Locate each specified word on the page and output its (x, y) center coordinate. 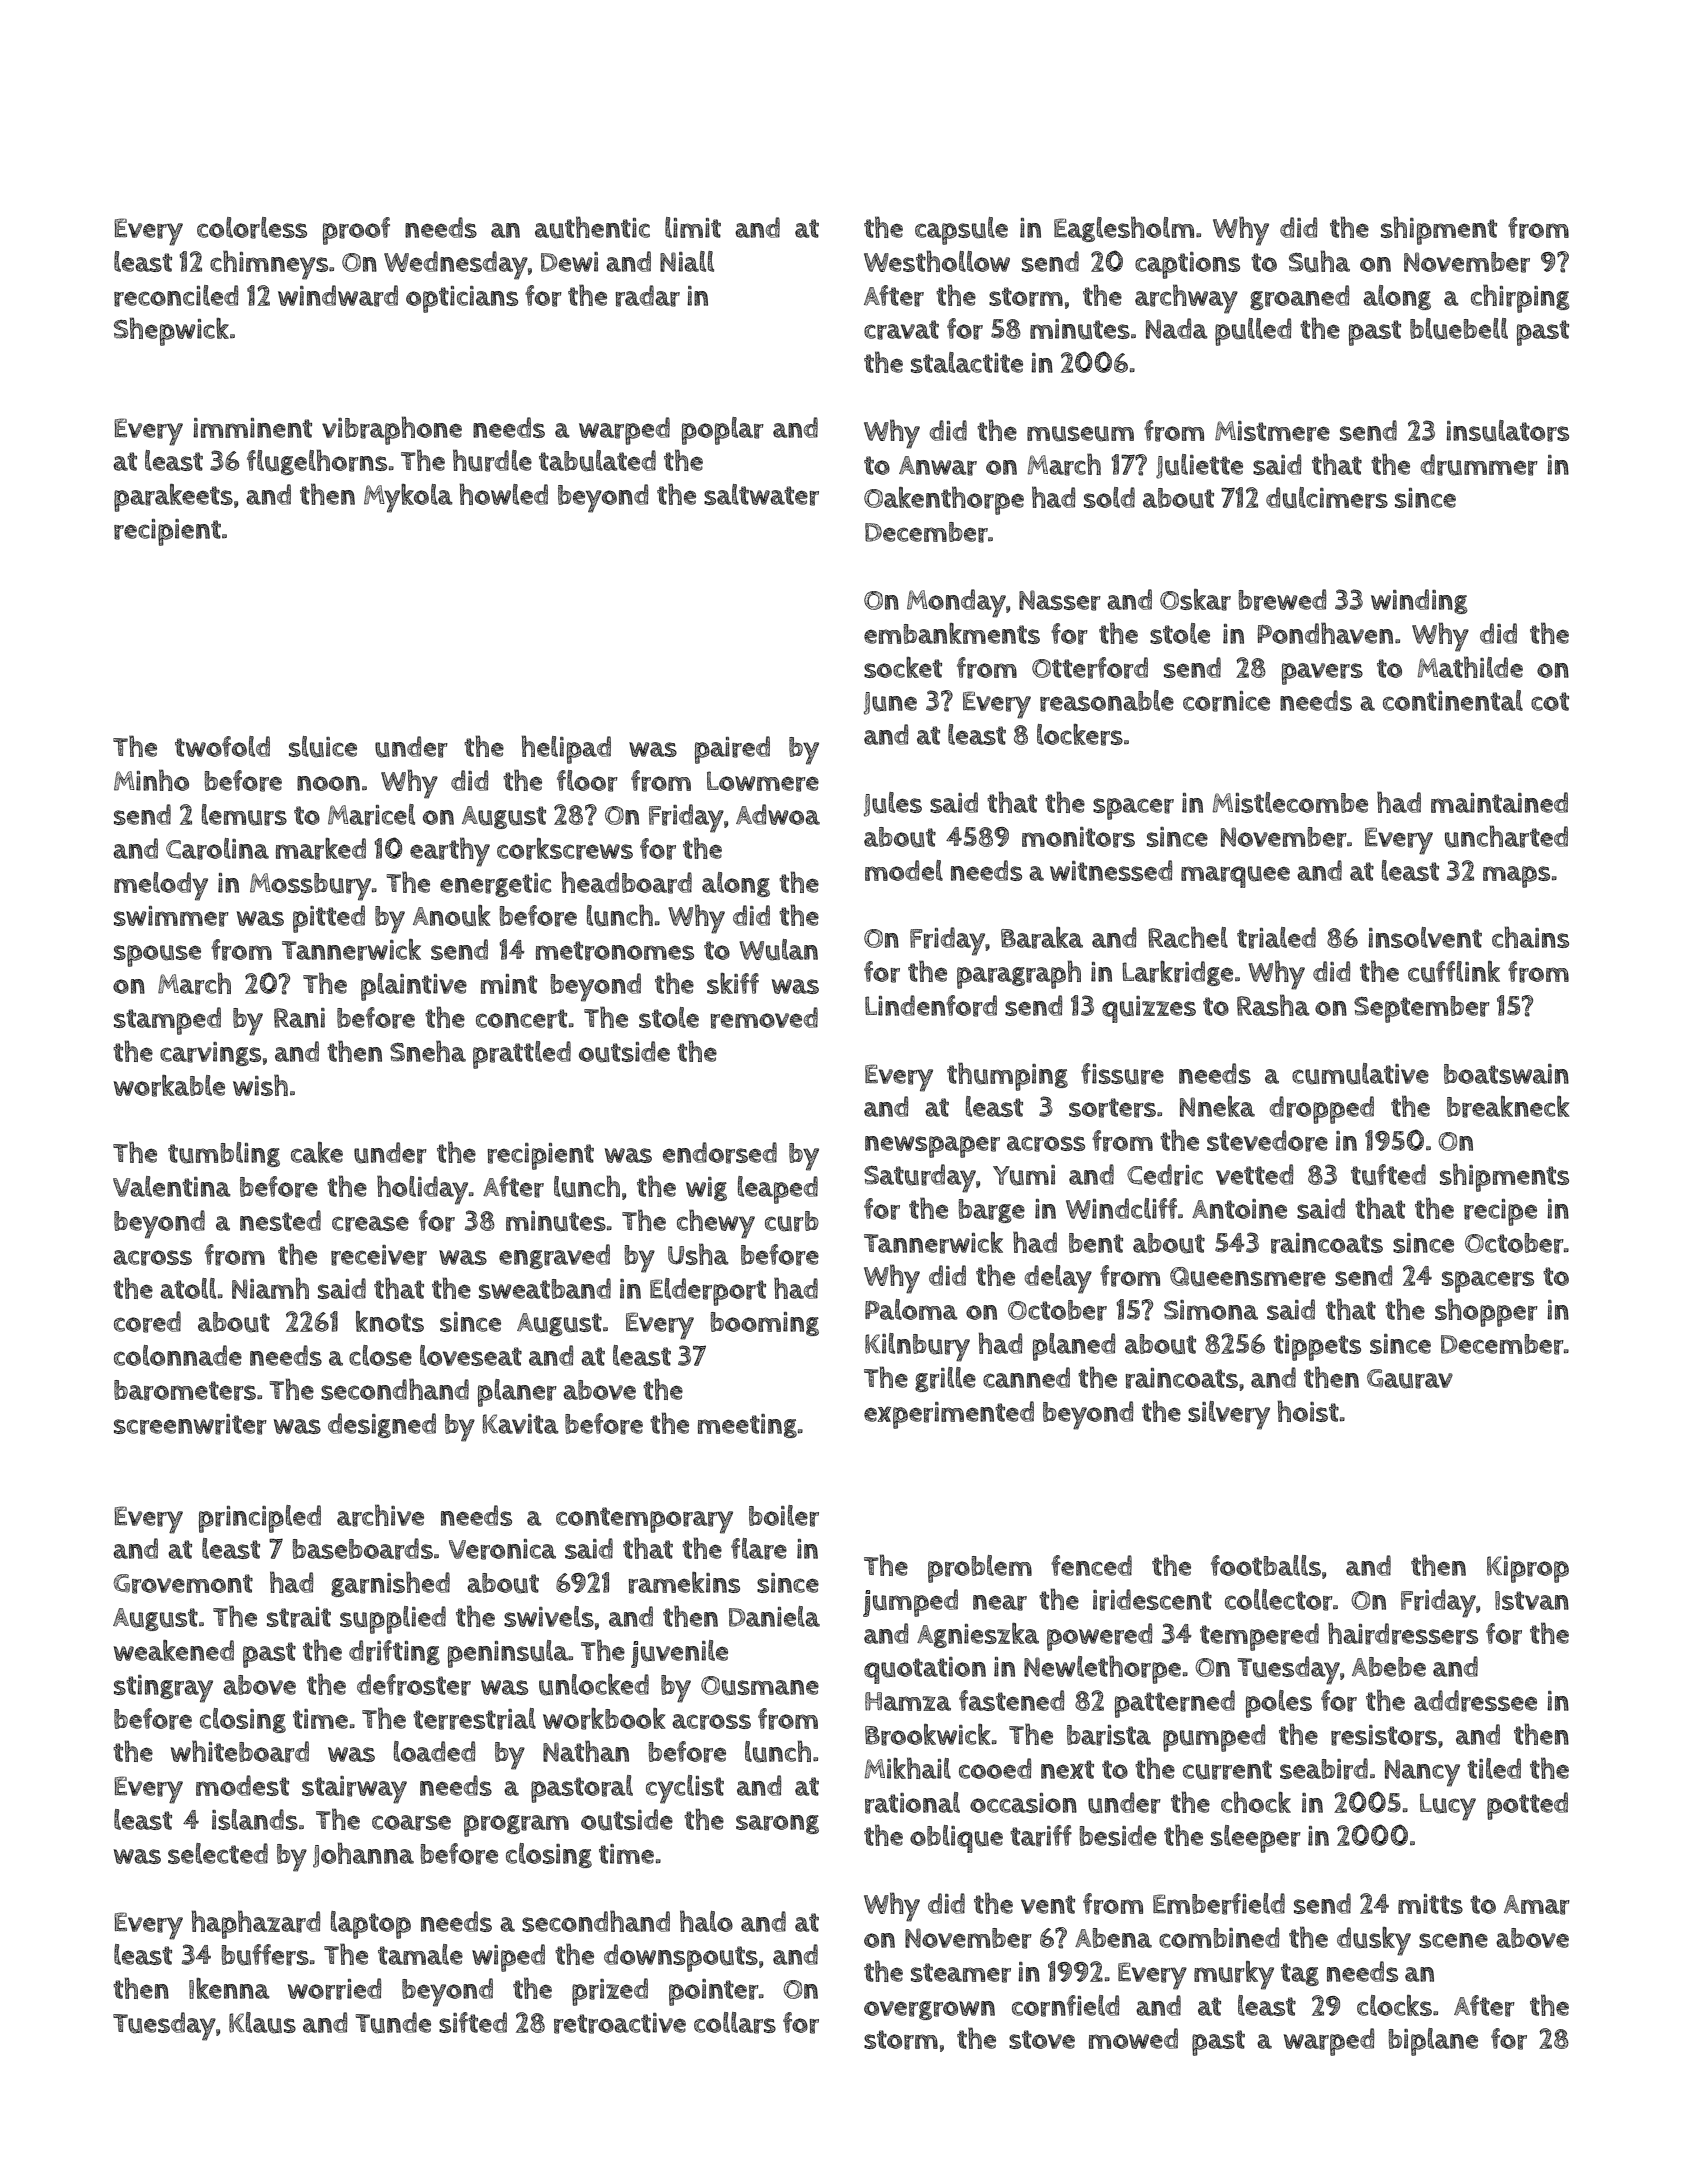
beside (1118, 1835)
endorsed (720, 1153)
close (380, 1355)
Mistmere (1272, 431)
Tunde (393, 2023)
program (516, 1826)
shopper (1486, 1312)
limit (693, 227)
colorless (252, 228)
